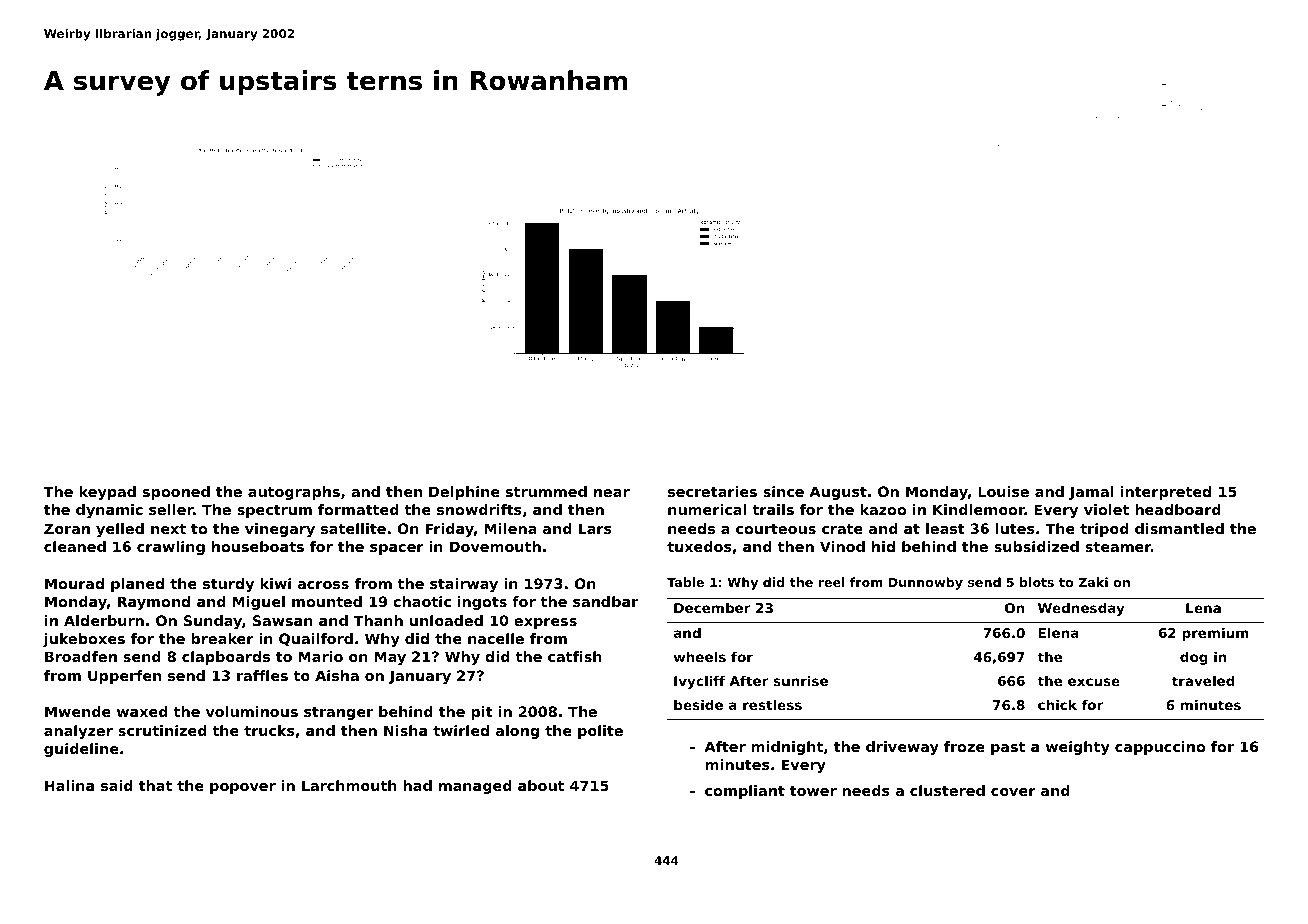 Image resolution: width=1308 pixels, height=924 pixels. I want to click on Larchmouth, so click(349, 785).
